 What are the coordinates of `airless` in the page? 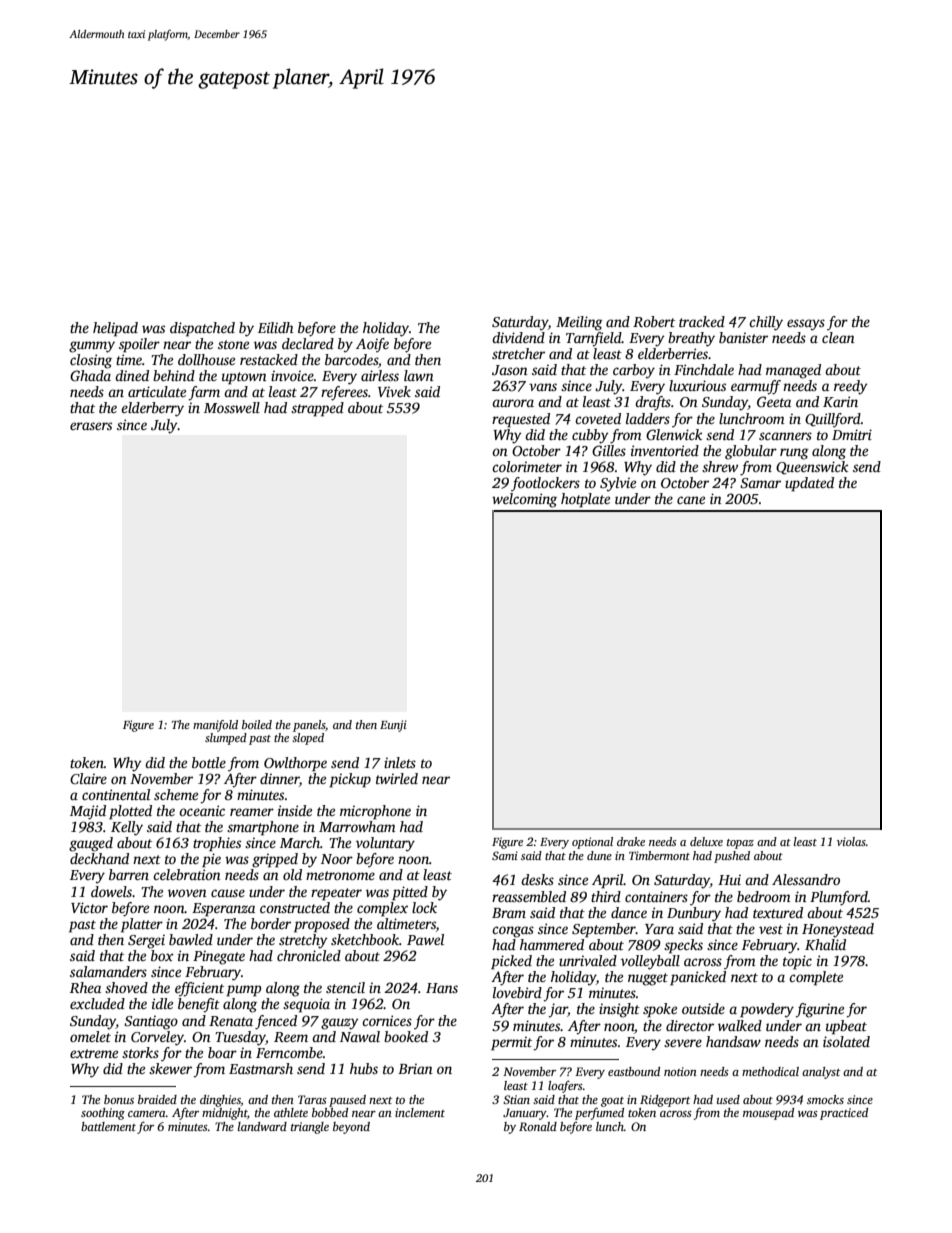 It's located at (380, 375).
